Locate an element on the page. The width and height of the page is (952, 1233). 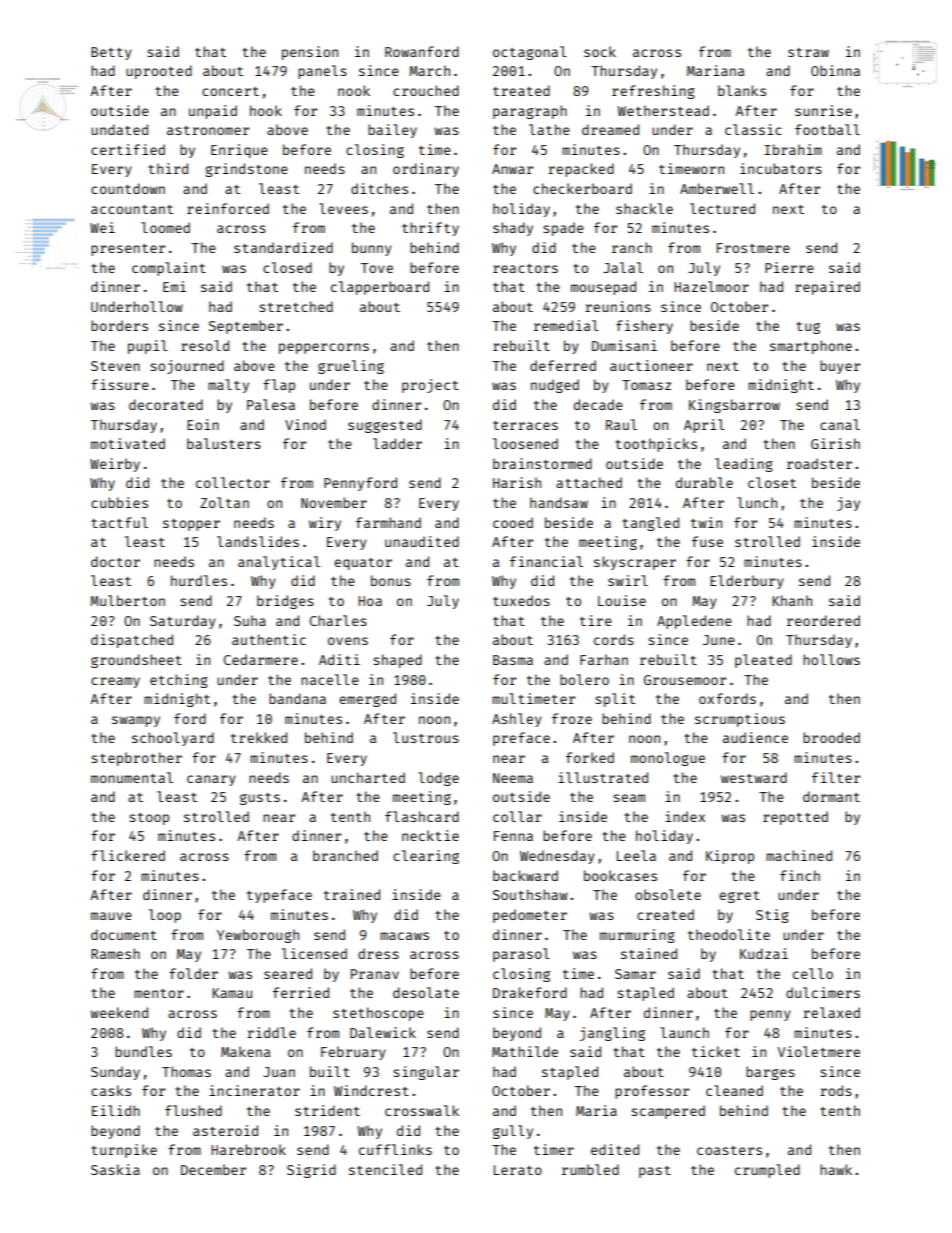
auctioneer is located at coordinates (651, 365).
